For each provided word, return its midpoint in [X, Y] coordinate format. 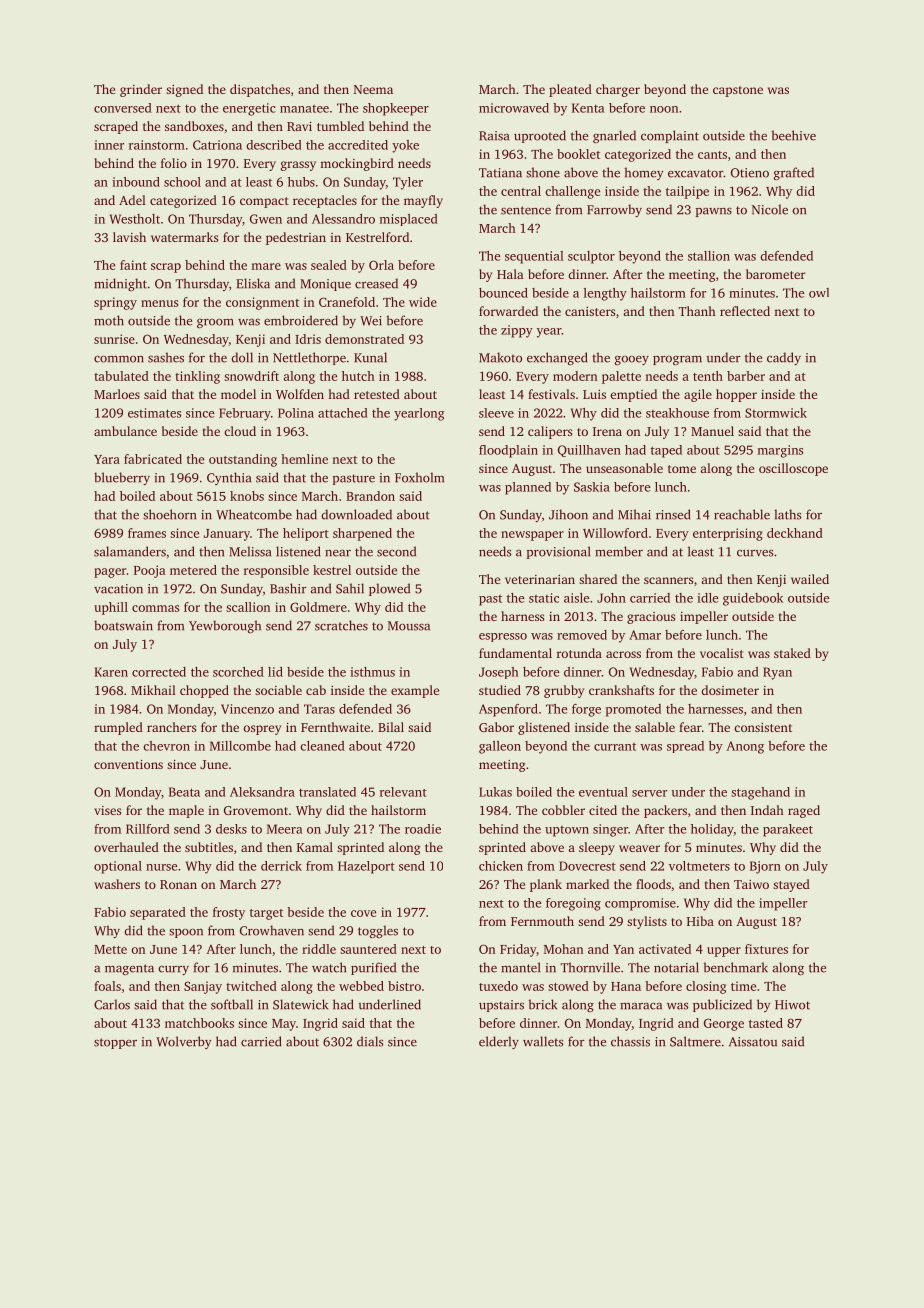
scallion [248, 607]
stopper [115, 1043]
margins [780, 451]
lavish [129, 237]
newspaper [532, 536]
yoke [405, 146]
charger [618, 90]
